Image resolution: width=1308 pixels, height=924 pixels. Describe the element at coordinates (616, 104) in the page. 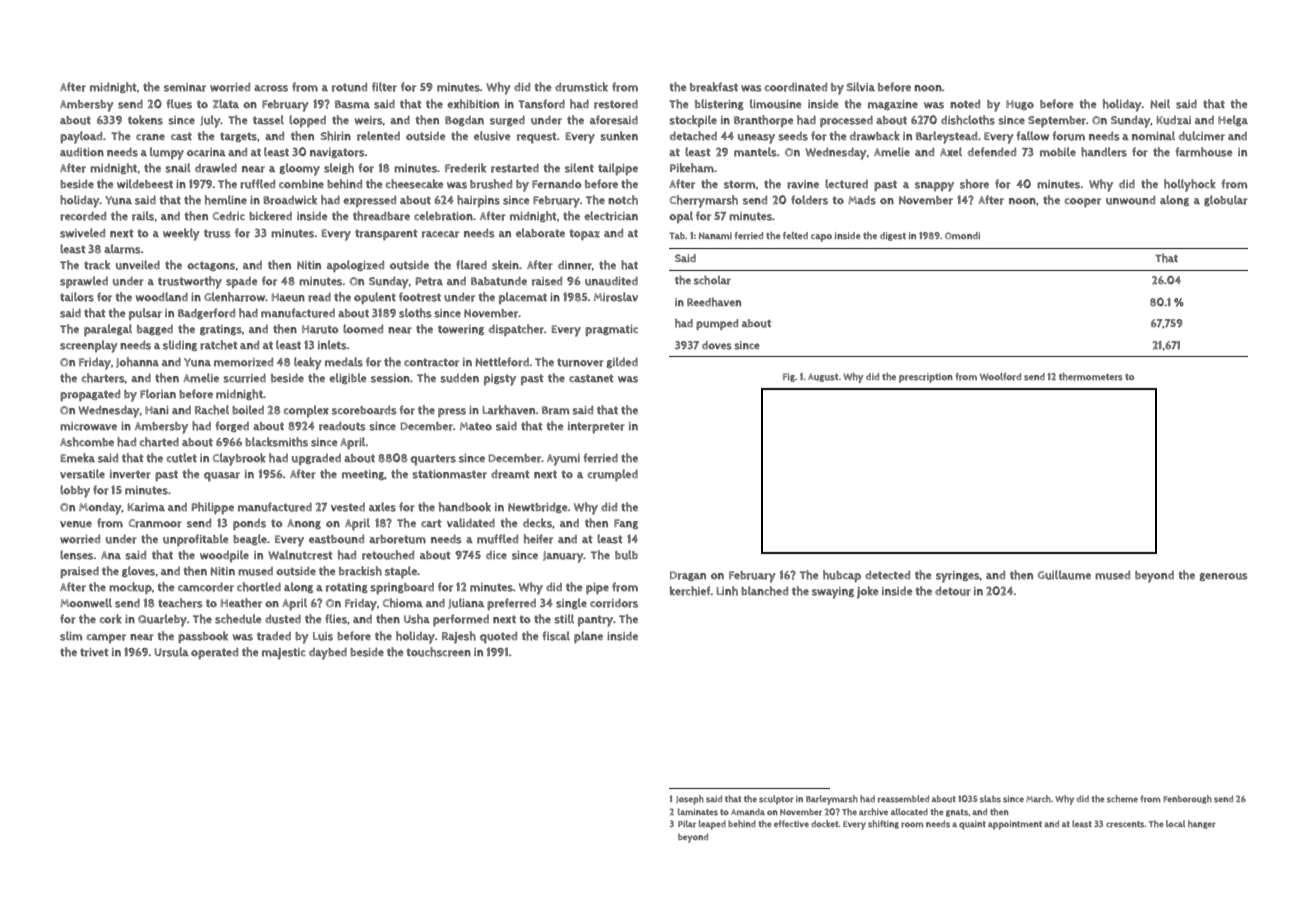

I see `restored` at that location.
